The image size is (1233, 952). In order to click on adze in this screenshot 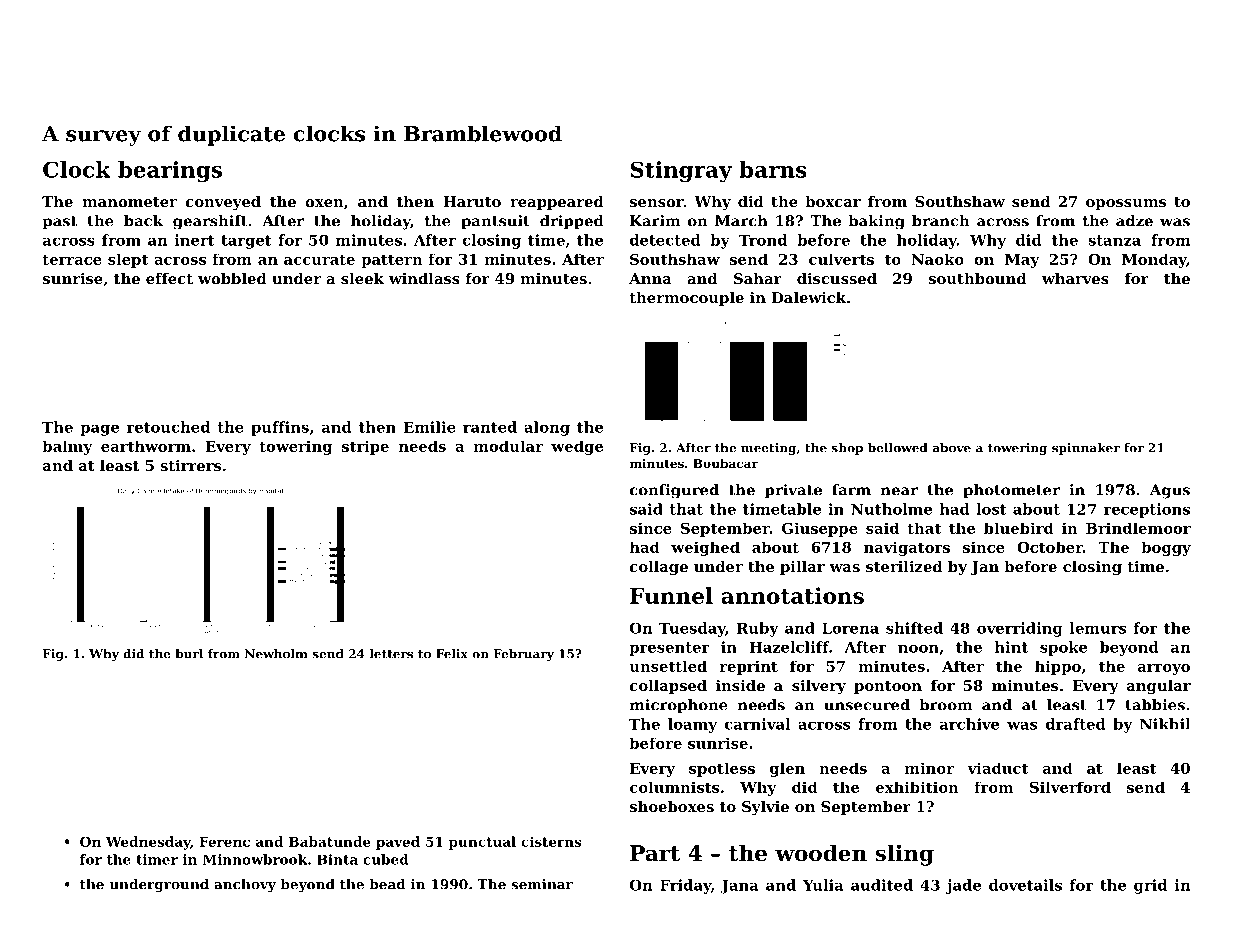, I will do `click(1134, 221)`.
